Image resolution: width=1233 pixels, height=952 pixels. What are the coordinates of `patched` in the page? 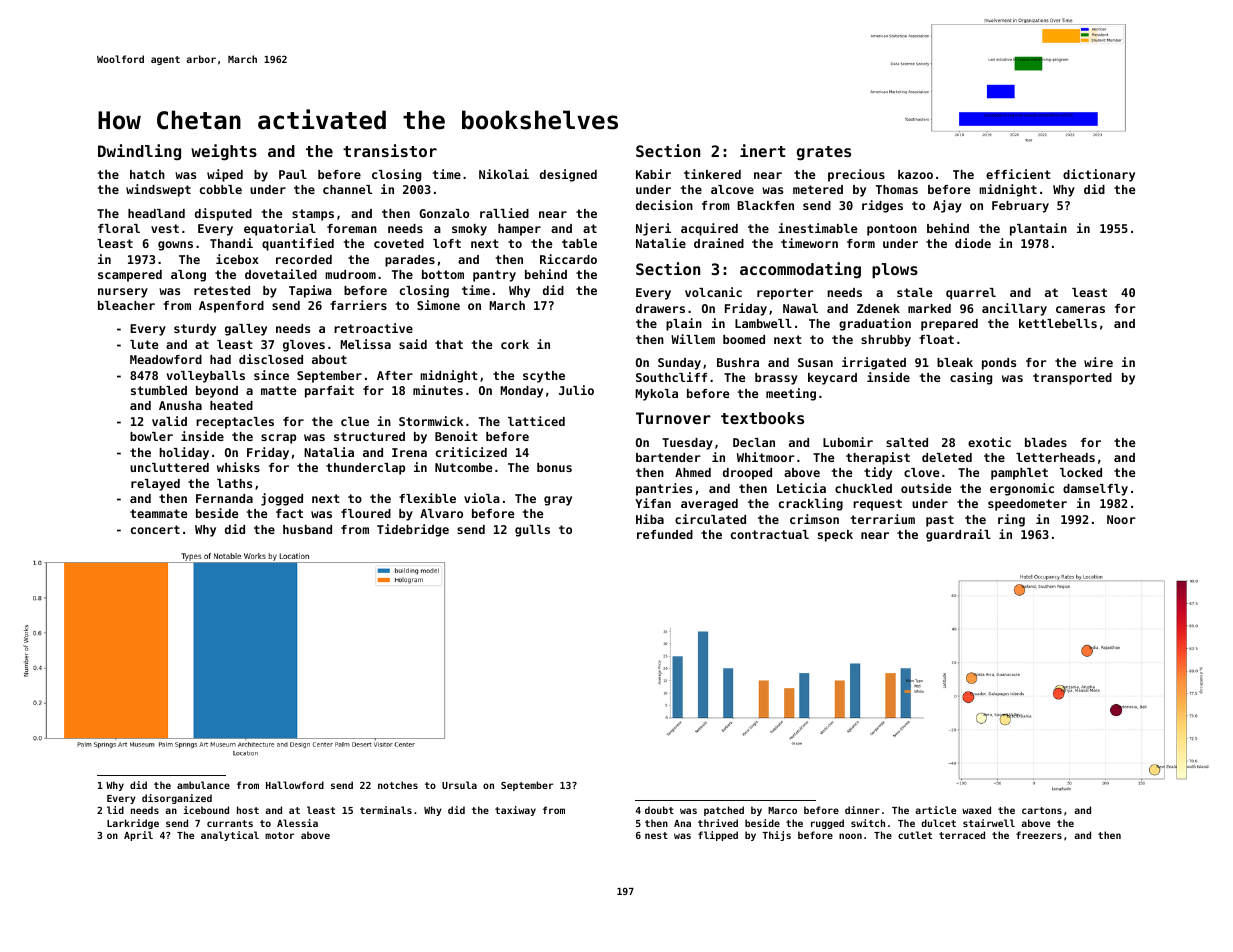 It's located at (724, 811).
